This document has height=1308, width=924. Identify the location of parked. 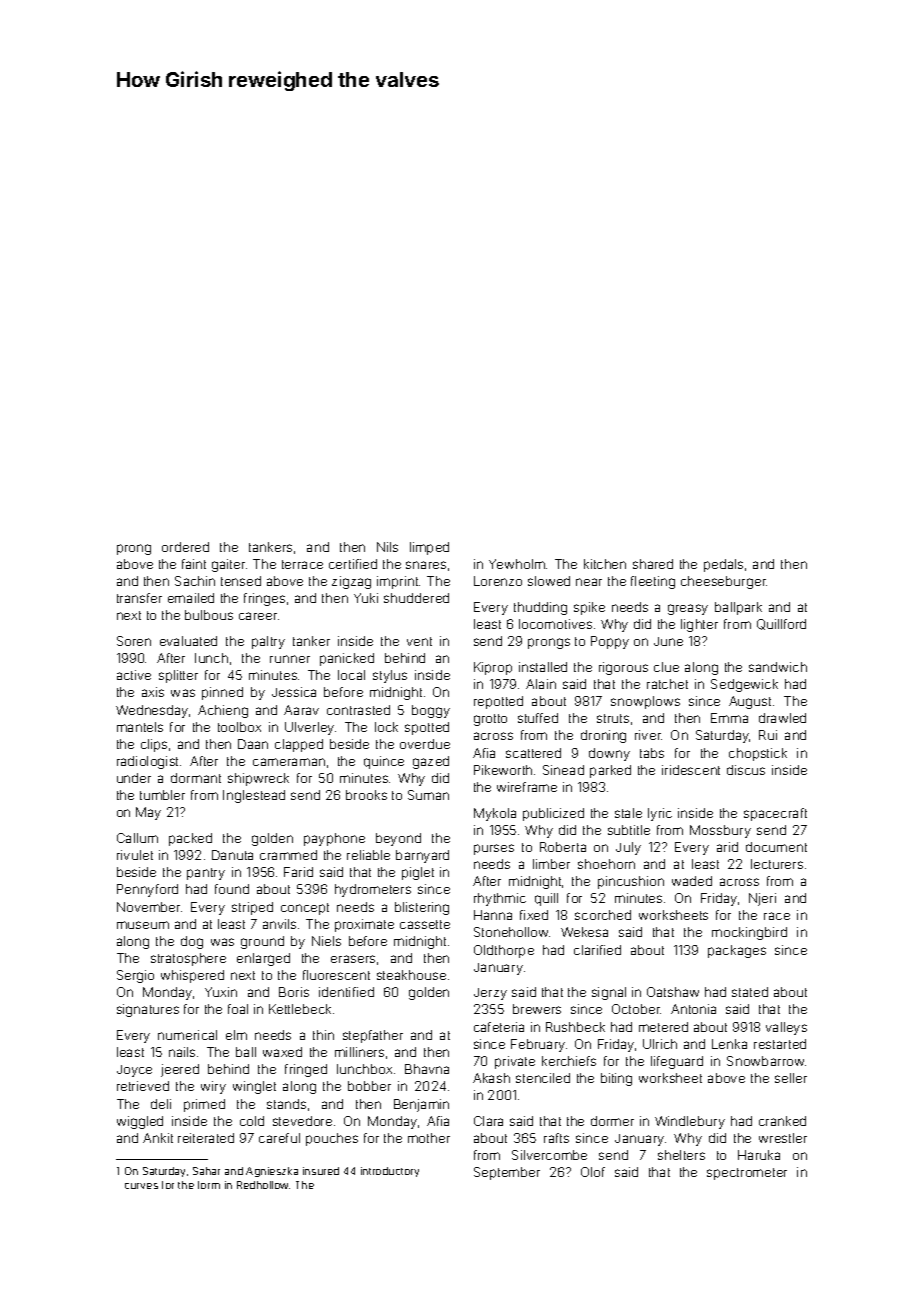
(610, 771).
